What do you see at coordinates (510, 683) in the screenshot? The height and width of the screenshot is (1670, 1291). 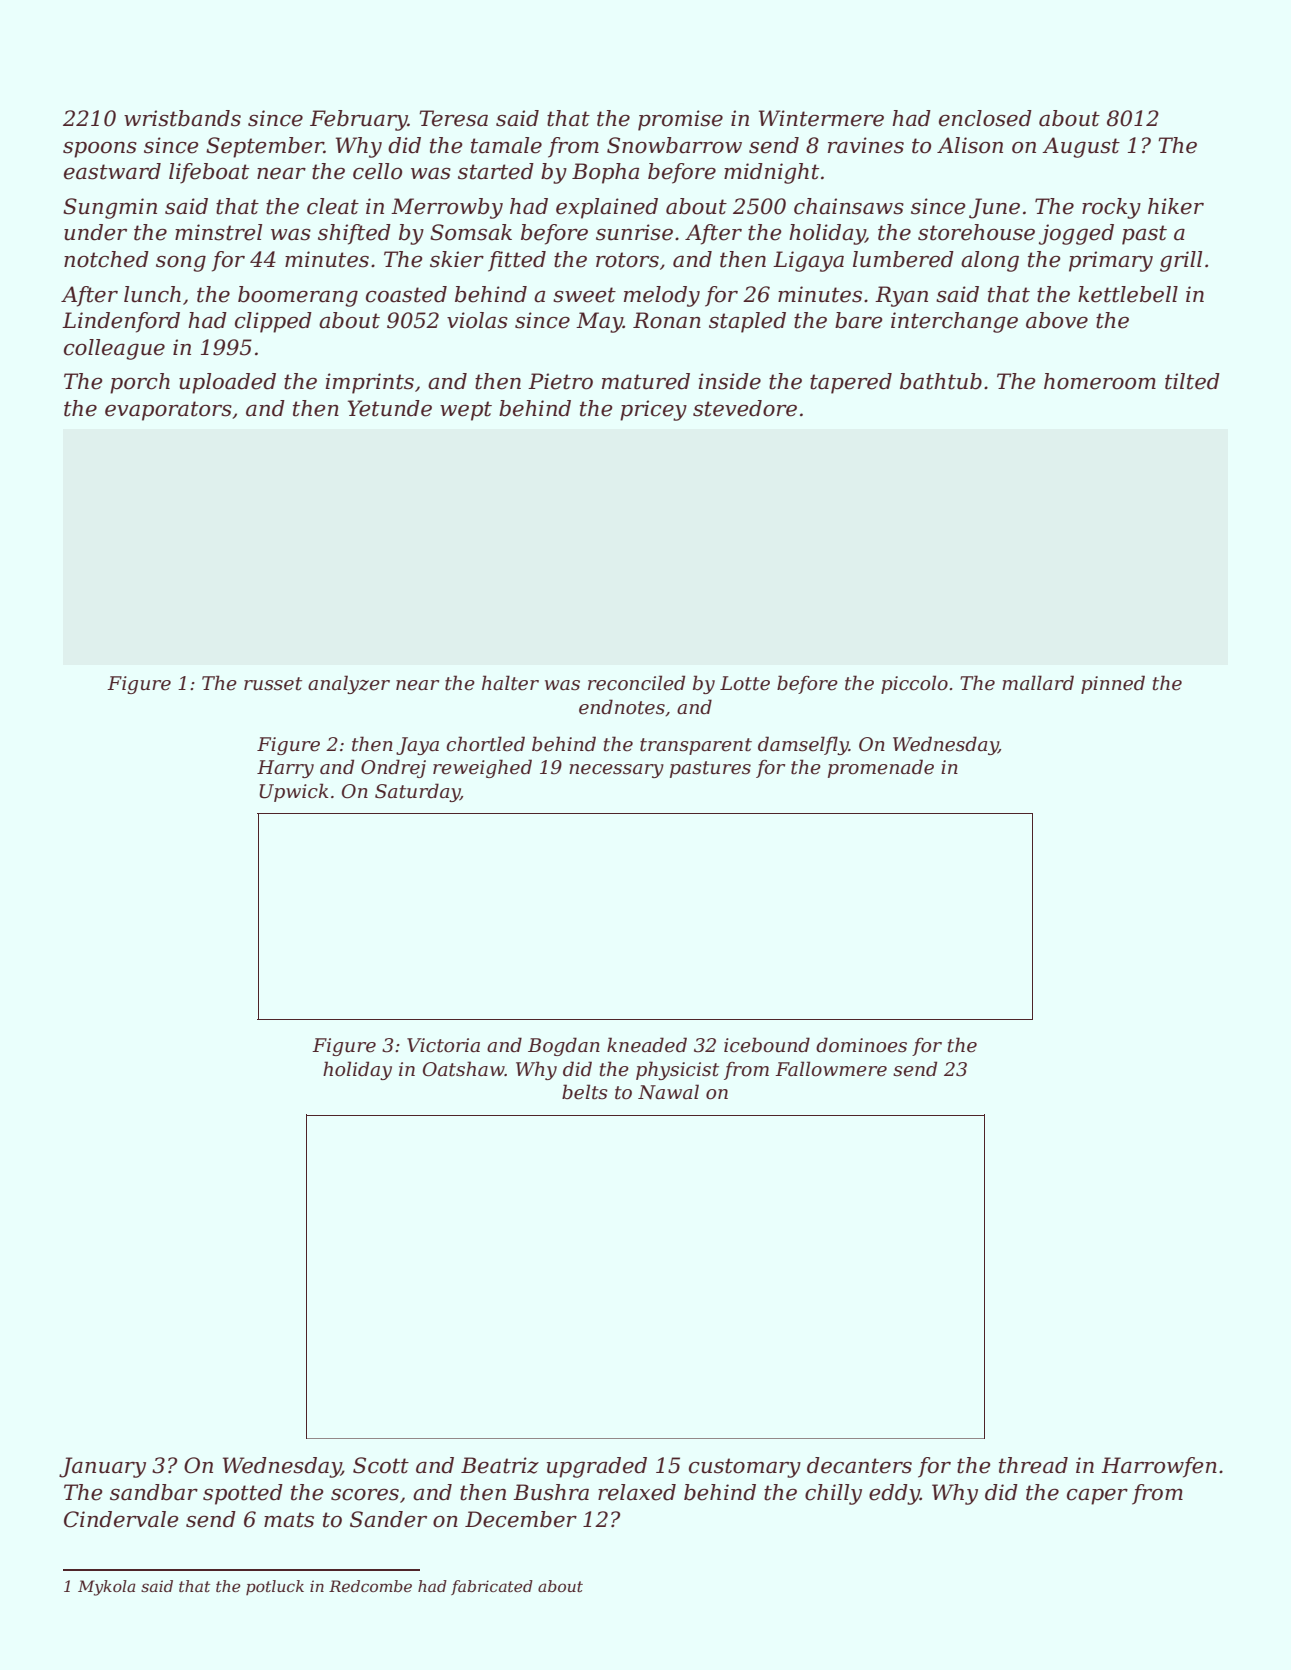 I see `halter` at bounding box center [510, 683].
